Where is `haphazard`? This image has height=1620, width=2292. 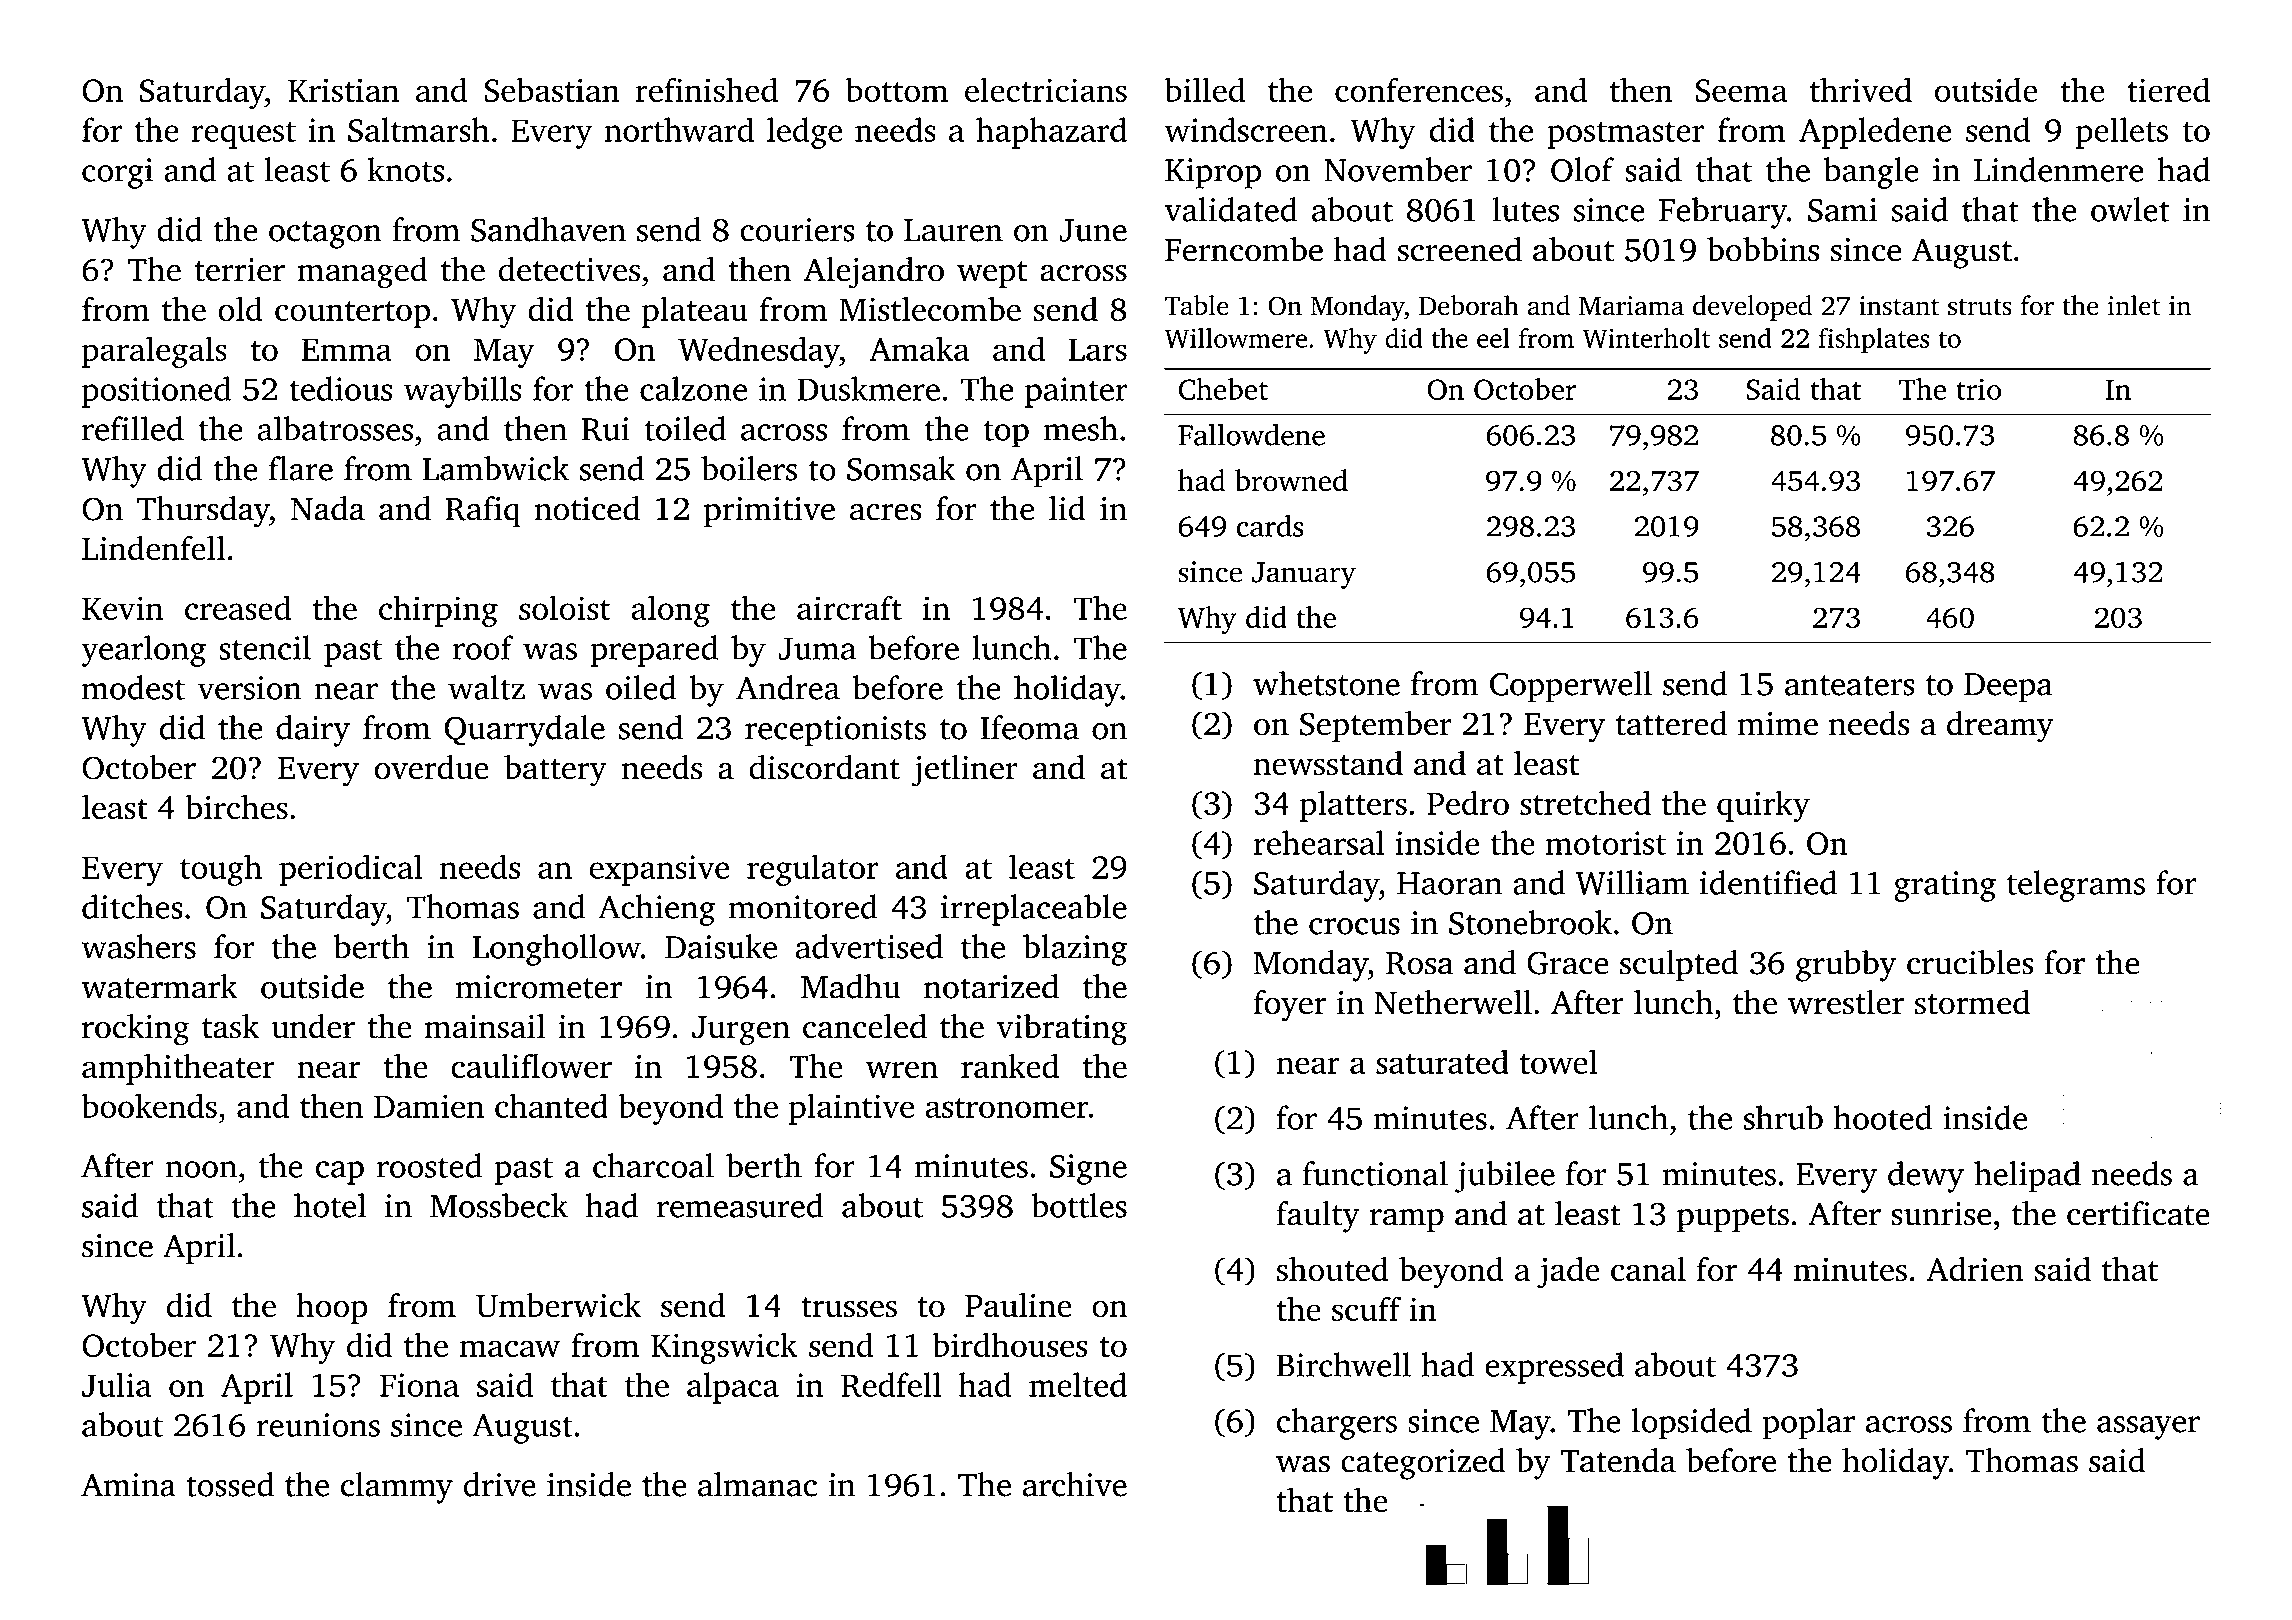
haphazard is located at coordinates (1051, 133).
